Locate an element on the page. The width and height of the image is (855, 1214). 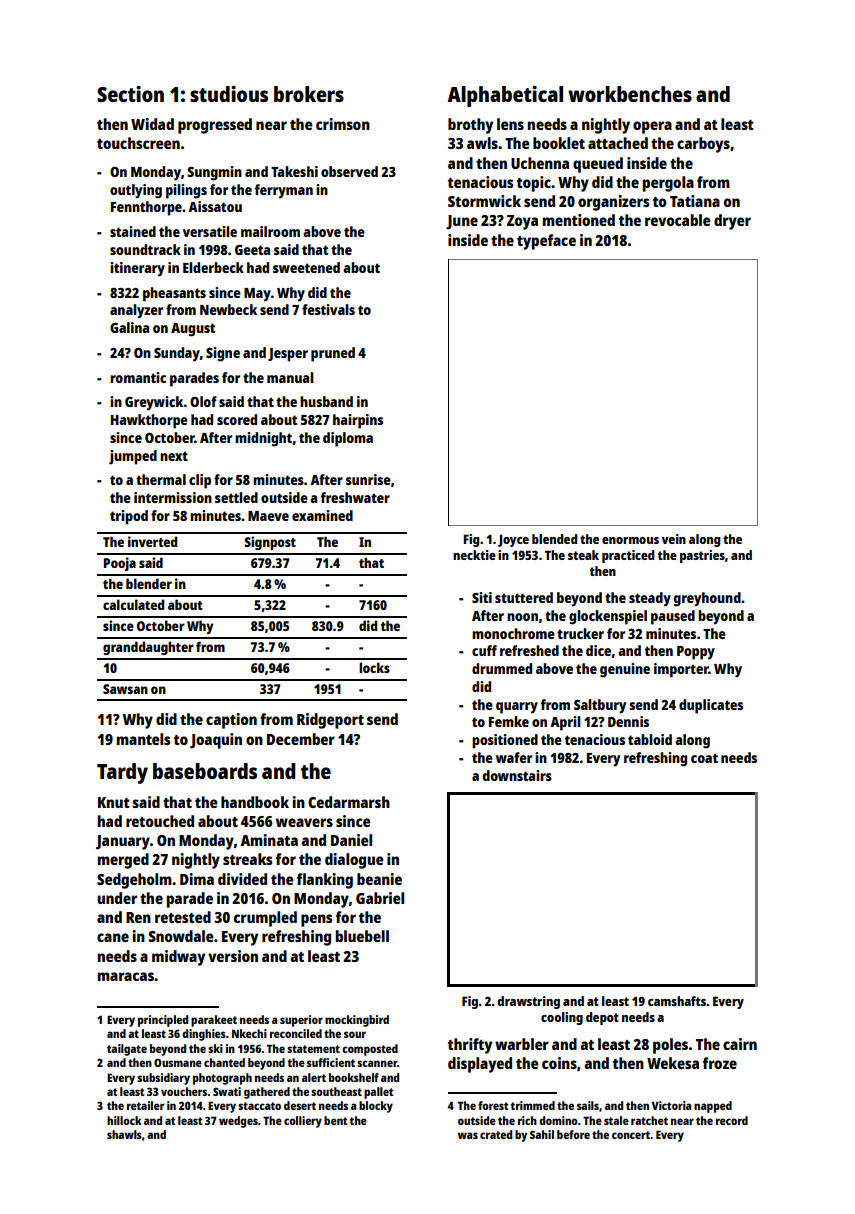
Daniel is located at coordinates (351, 840).
